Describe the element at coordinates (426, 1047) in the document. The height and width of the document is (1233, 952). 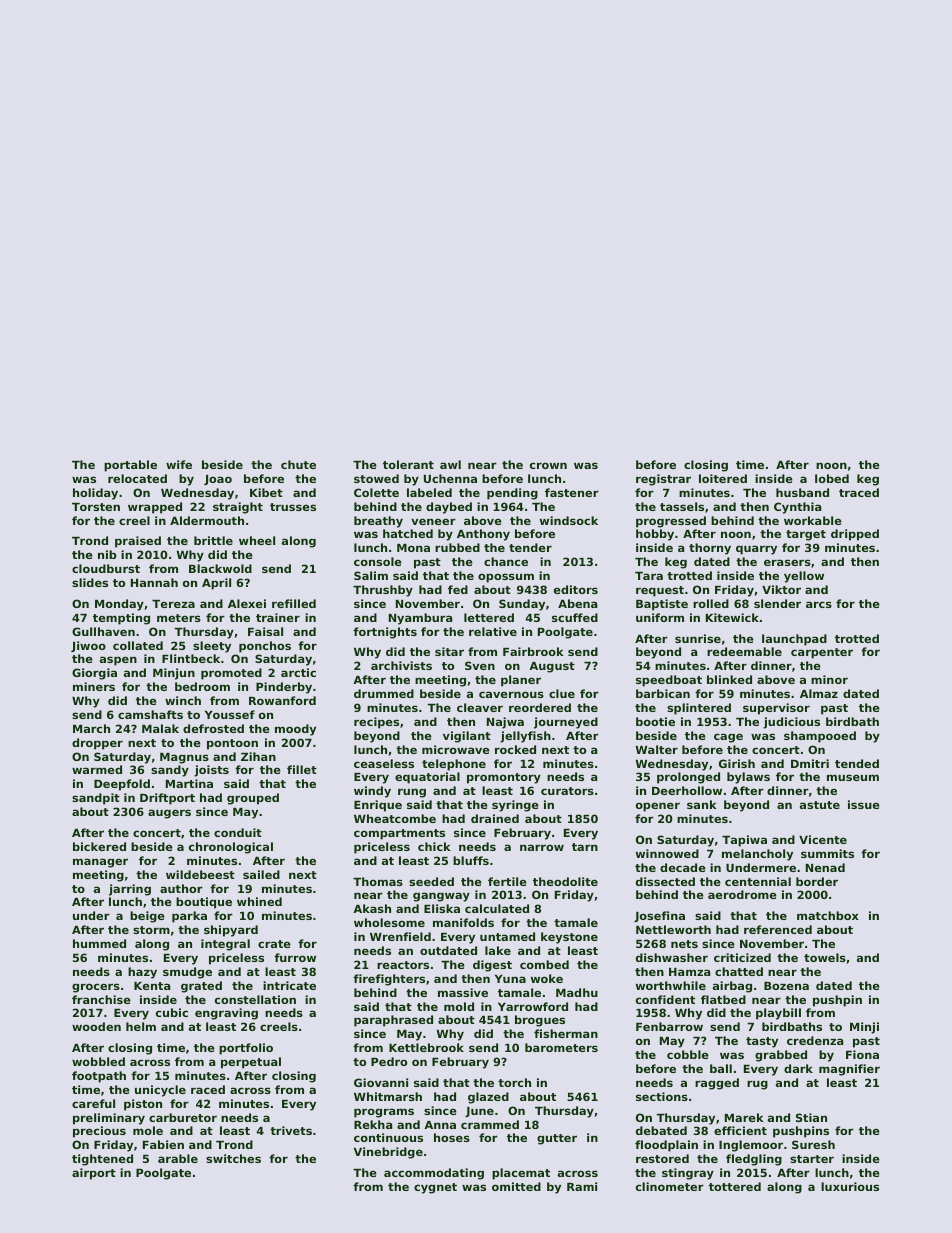
I see `Kettlebrook` at that location.
